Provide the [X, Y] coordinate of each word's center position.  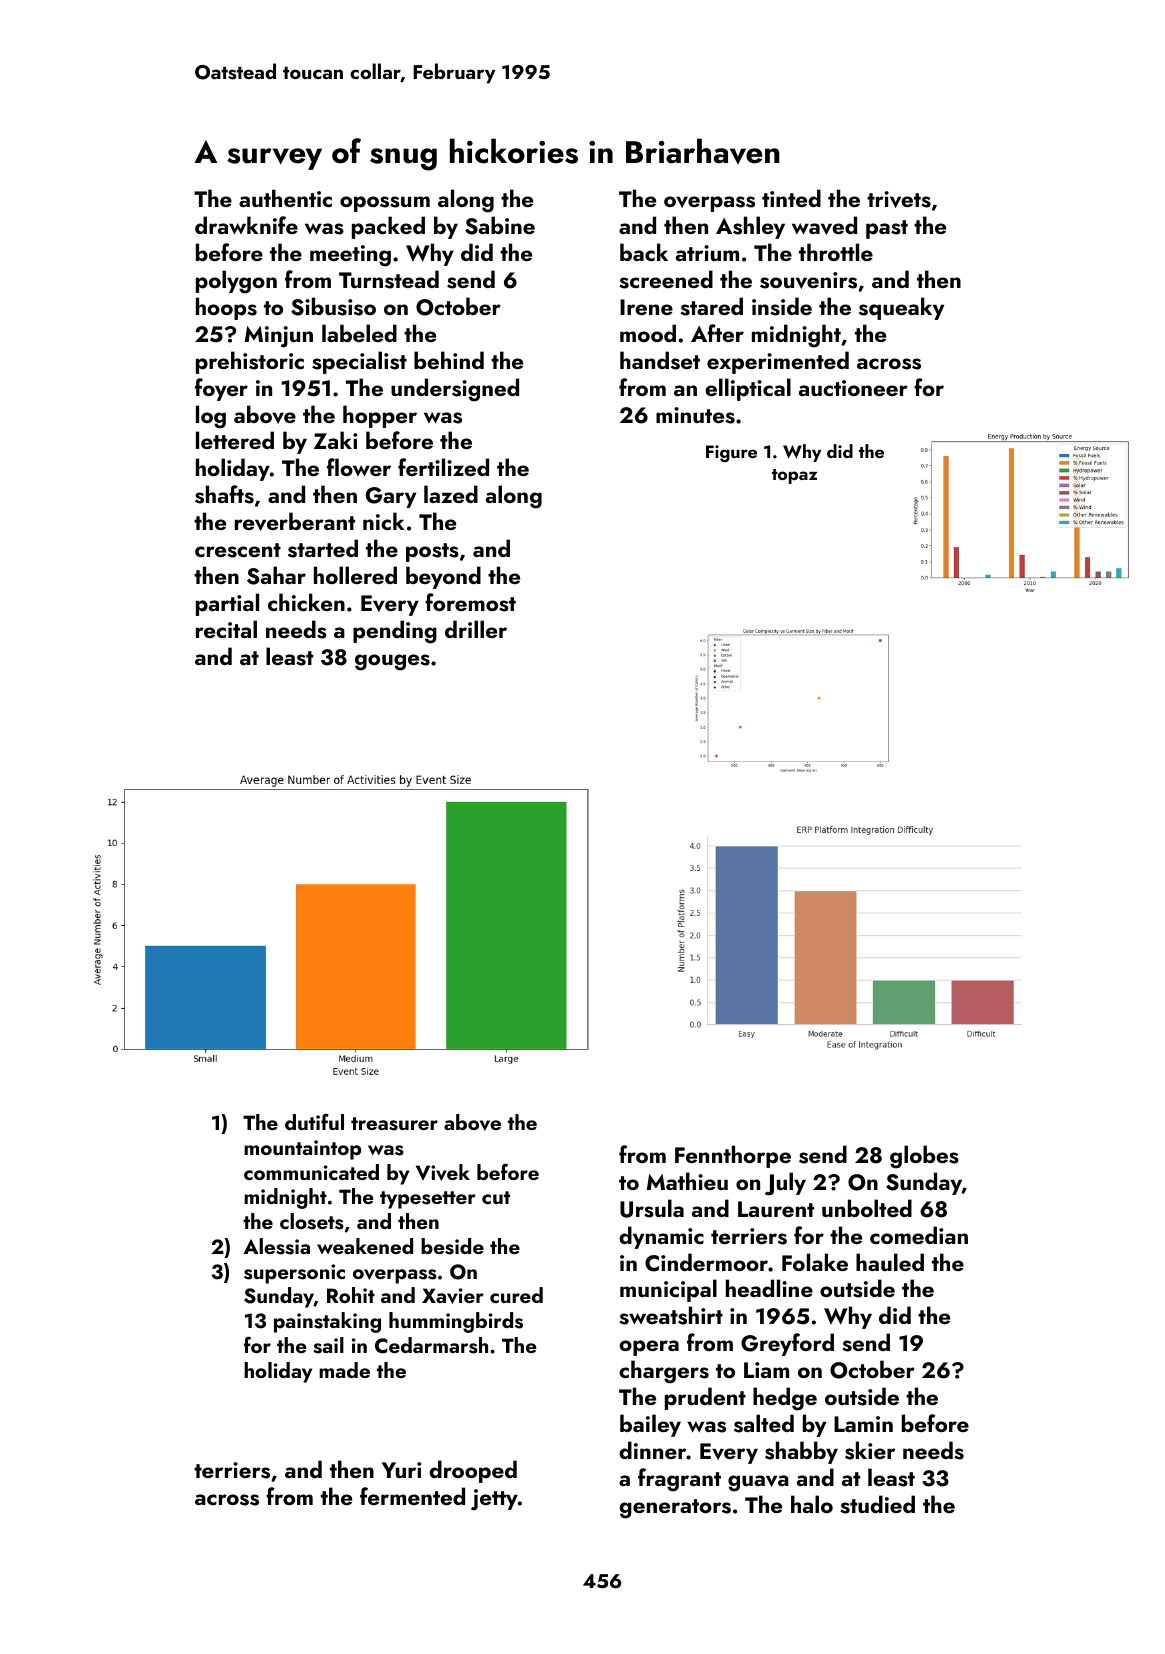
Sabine [500, 225]
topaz [794, 476]
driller [476, 629]
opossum [385, 204]
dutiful [314, 1121]
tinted [791, 198]
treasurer [394, 1124]
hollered [355, 575]
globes [924, 1157]
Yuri [401, 1470]
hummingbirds [456, 1322]
